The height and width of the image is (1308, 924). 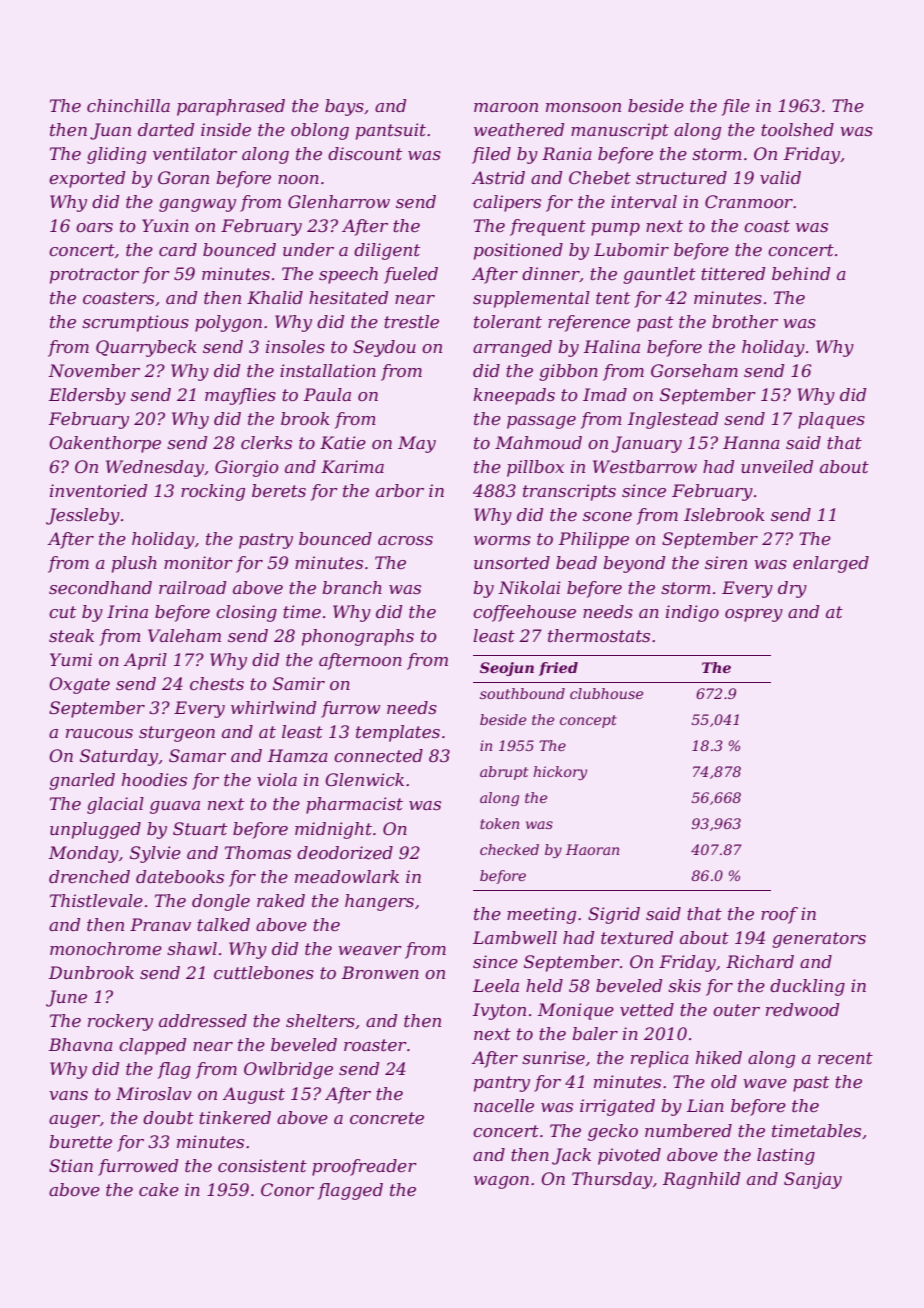 What do you see at coordinates (195, 153) in the image?
I see `ventilator` at bounding box center [195, 153].
